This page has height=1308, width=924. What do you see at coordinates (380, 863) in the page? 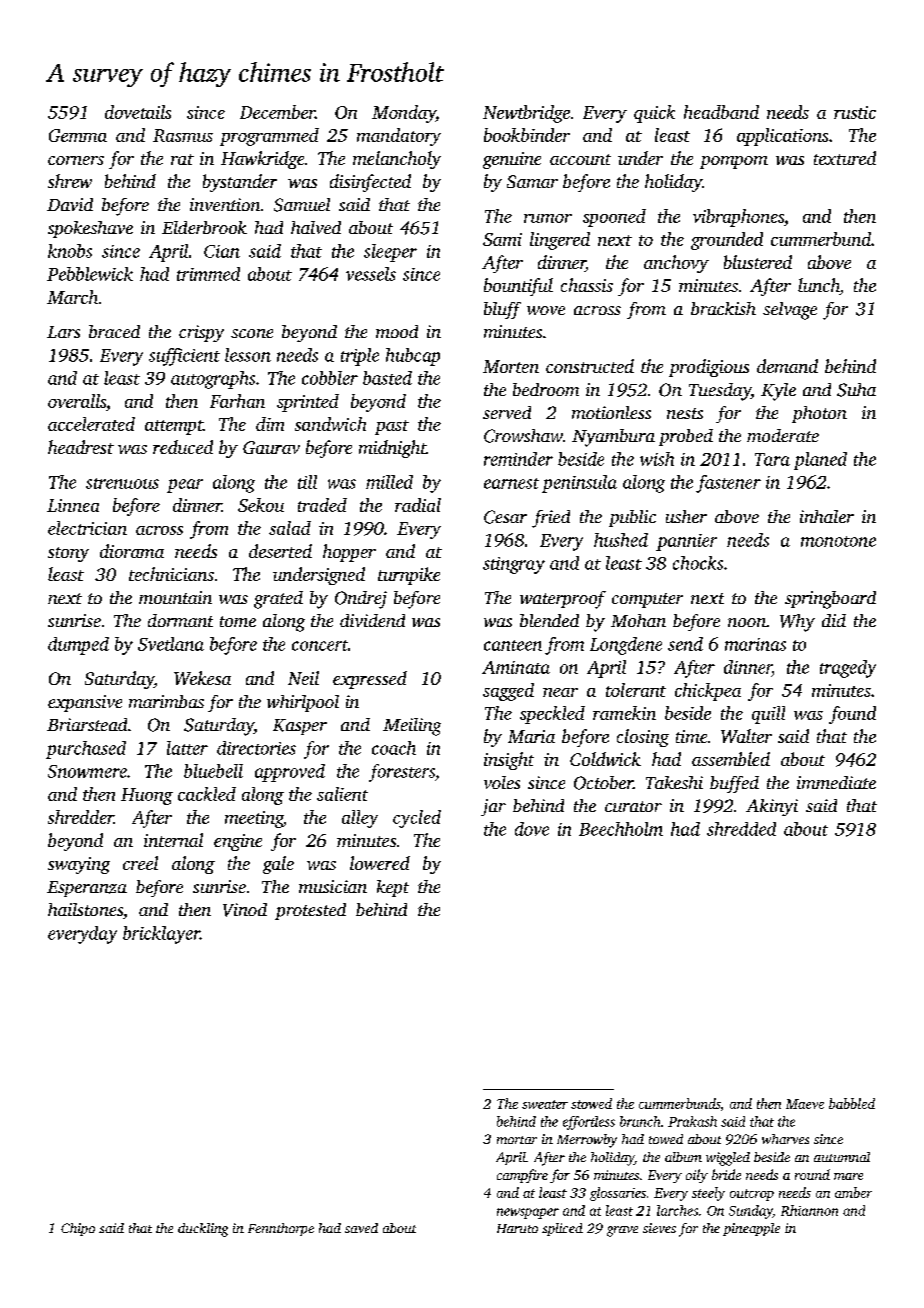
I see `lowered` at bounding box center [380, 863].
